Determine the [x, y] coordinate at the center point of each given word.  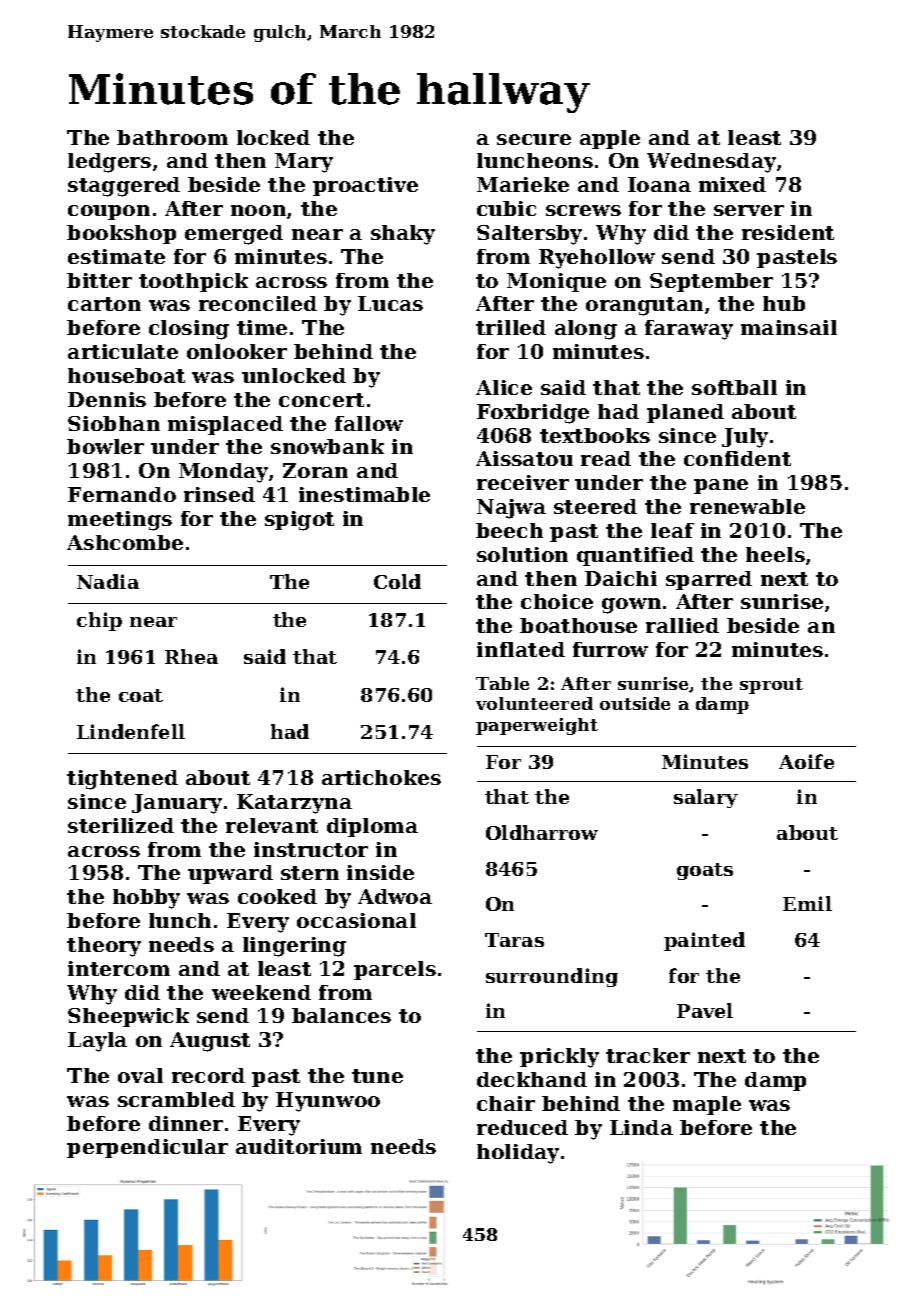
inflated [521, 649]
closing [189, 330]
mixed [732, 184]
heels [775, 554]
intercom [119, 968]
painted [704, 941]
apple [610, 139]
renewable [747, 506]
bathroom [172, 137]
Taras [514, 940]
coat [141, 695]
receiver [523, 482]
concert [321, 400]
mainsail [789, 327]
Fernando [122, 494]
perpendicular [147, 1148]
